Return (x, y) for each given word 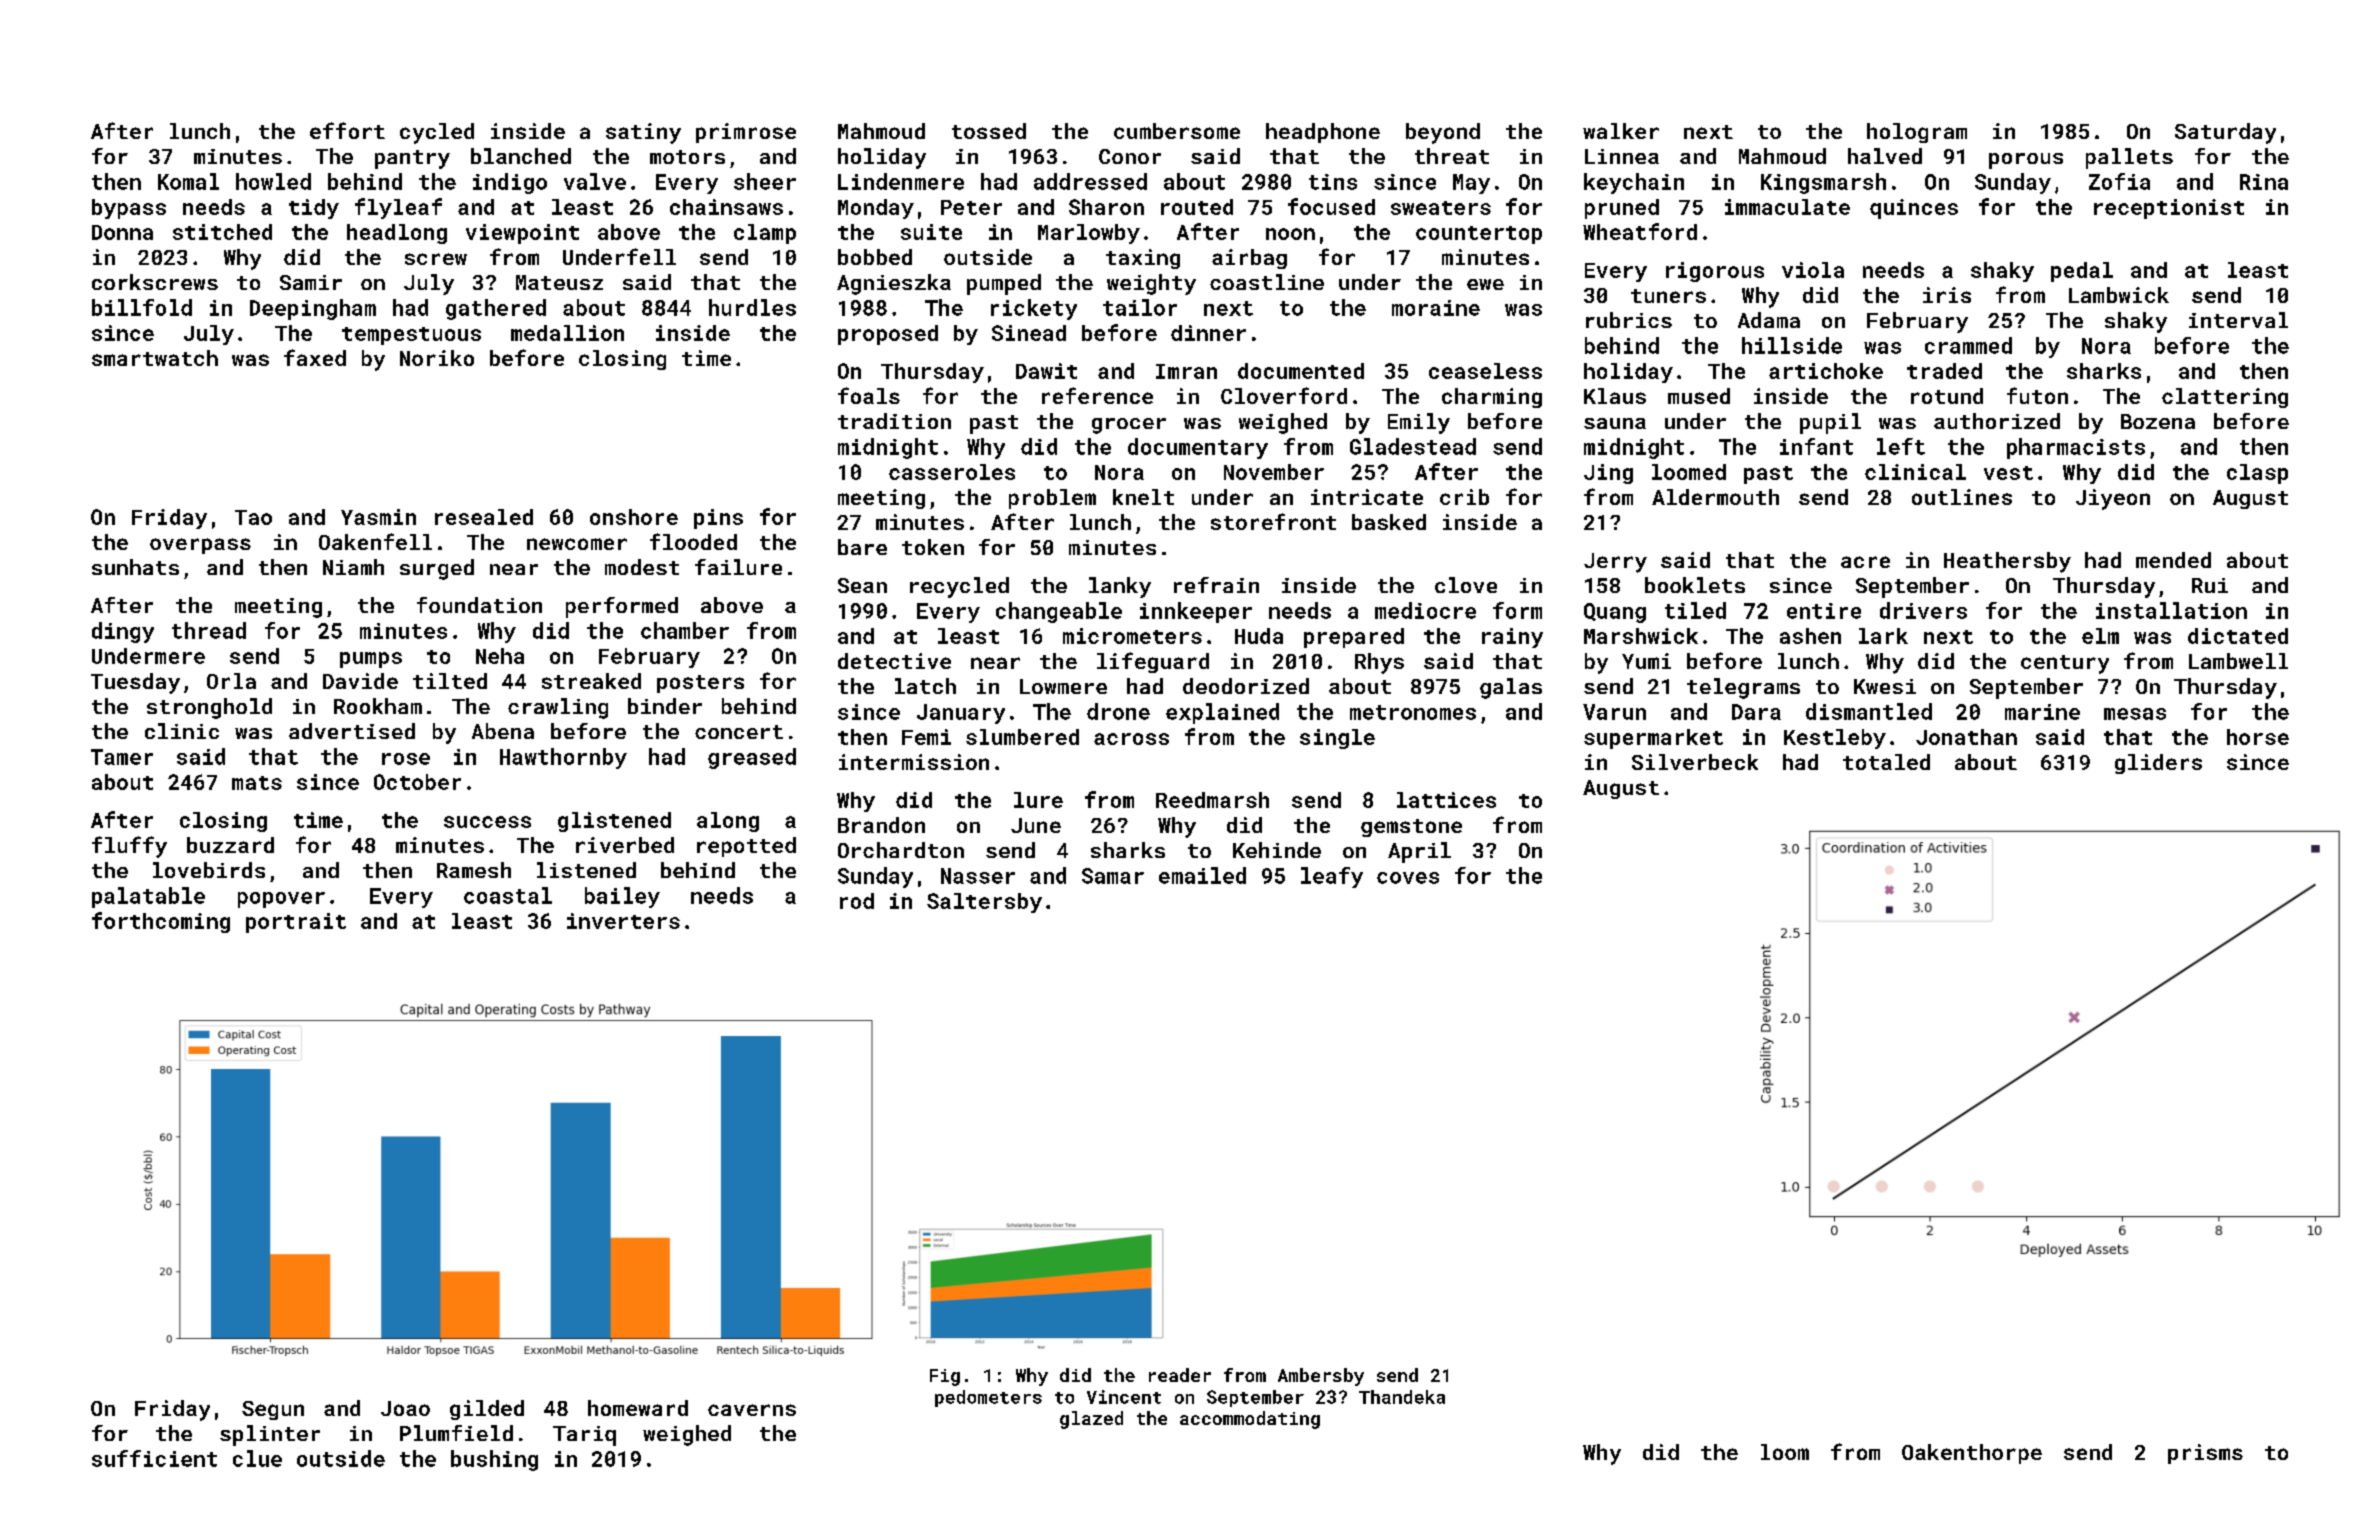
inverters (623, 921)
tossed (989, 131)
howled (273, 181)
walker (1621, 131)
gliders (2158, 764)
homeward (638, 1408)
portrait (296, 923)
